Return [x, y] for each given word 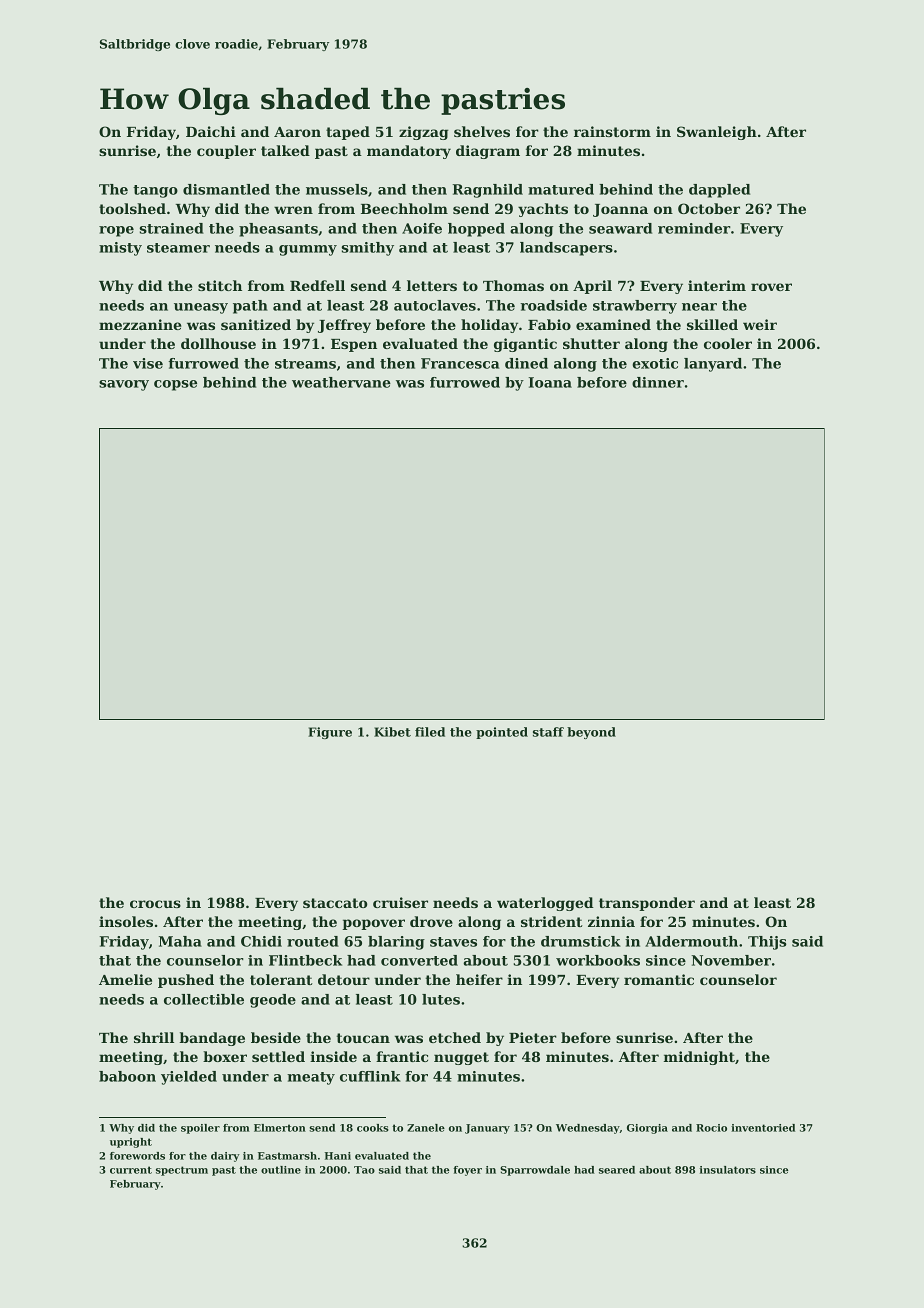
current [131, 1170]
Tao [364, 1170]
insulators [728, 1170]
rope [116, 231]
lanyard [713, 365]
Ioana [550, 382]
